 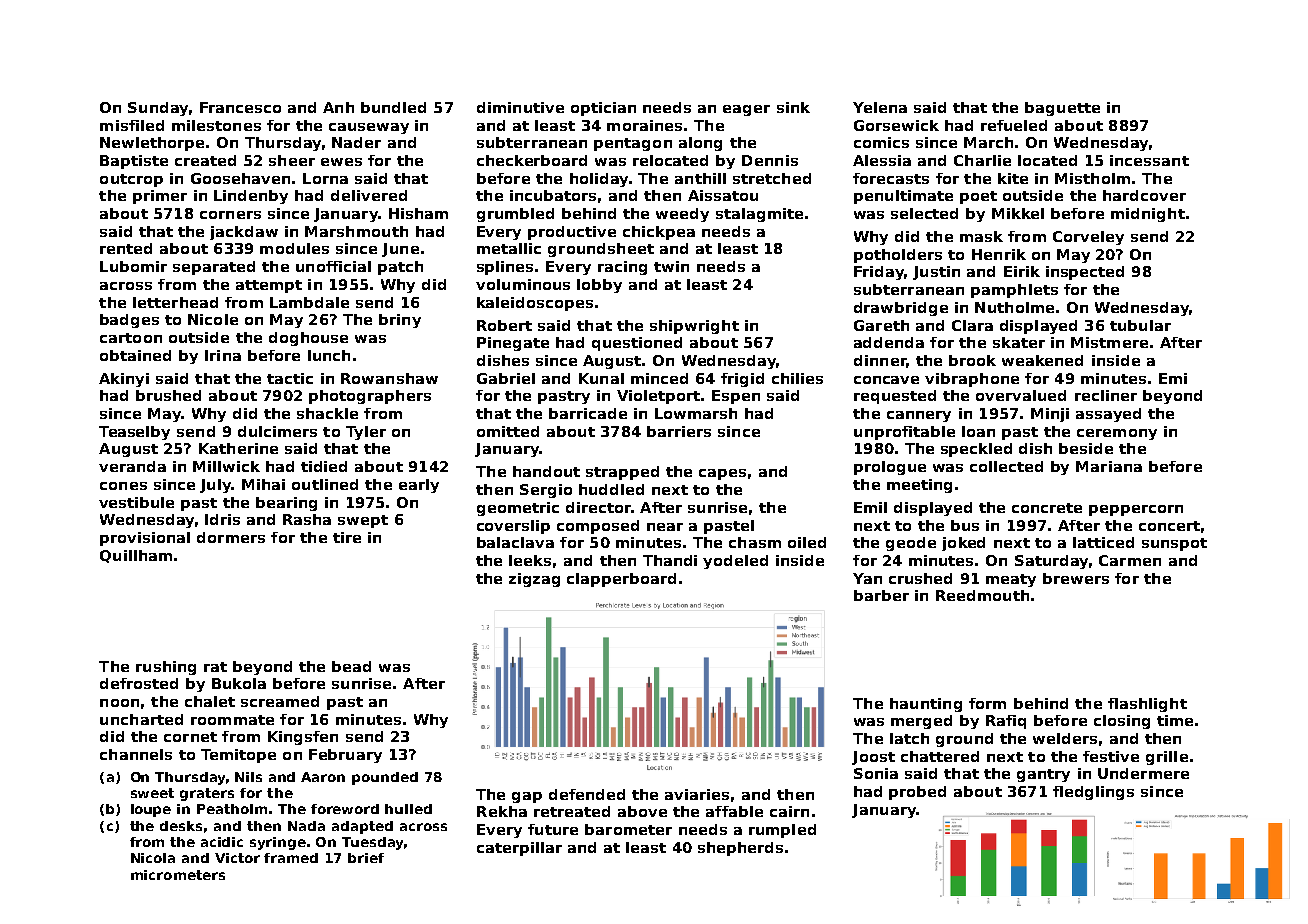 I want to click on concert, so click(x=1169, y=526).
